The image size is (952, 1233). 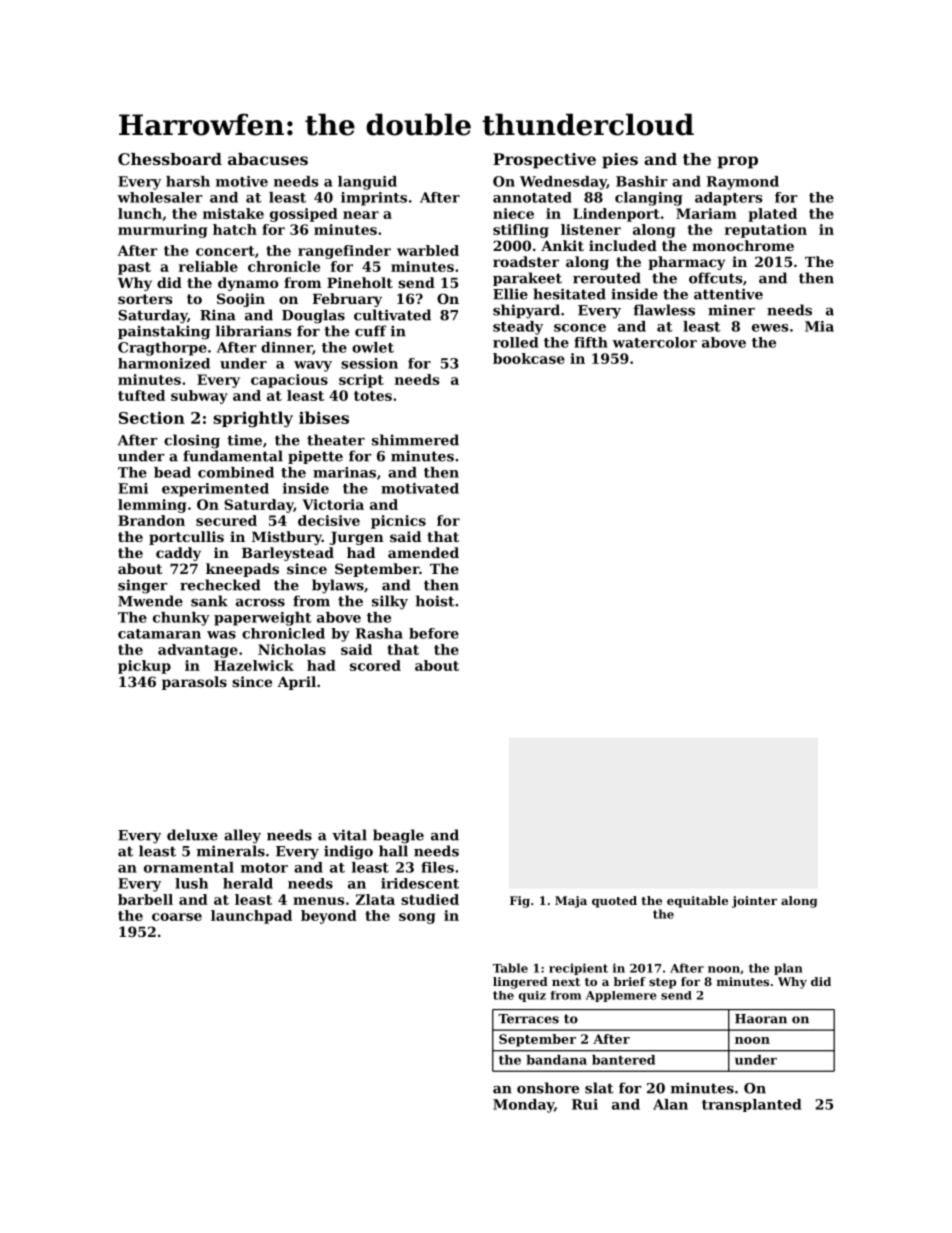 I want to click on Monday, so click(x=523, y=1106).
